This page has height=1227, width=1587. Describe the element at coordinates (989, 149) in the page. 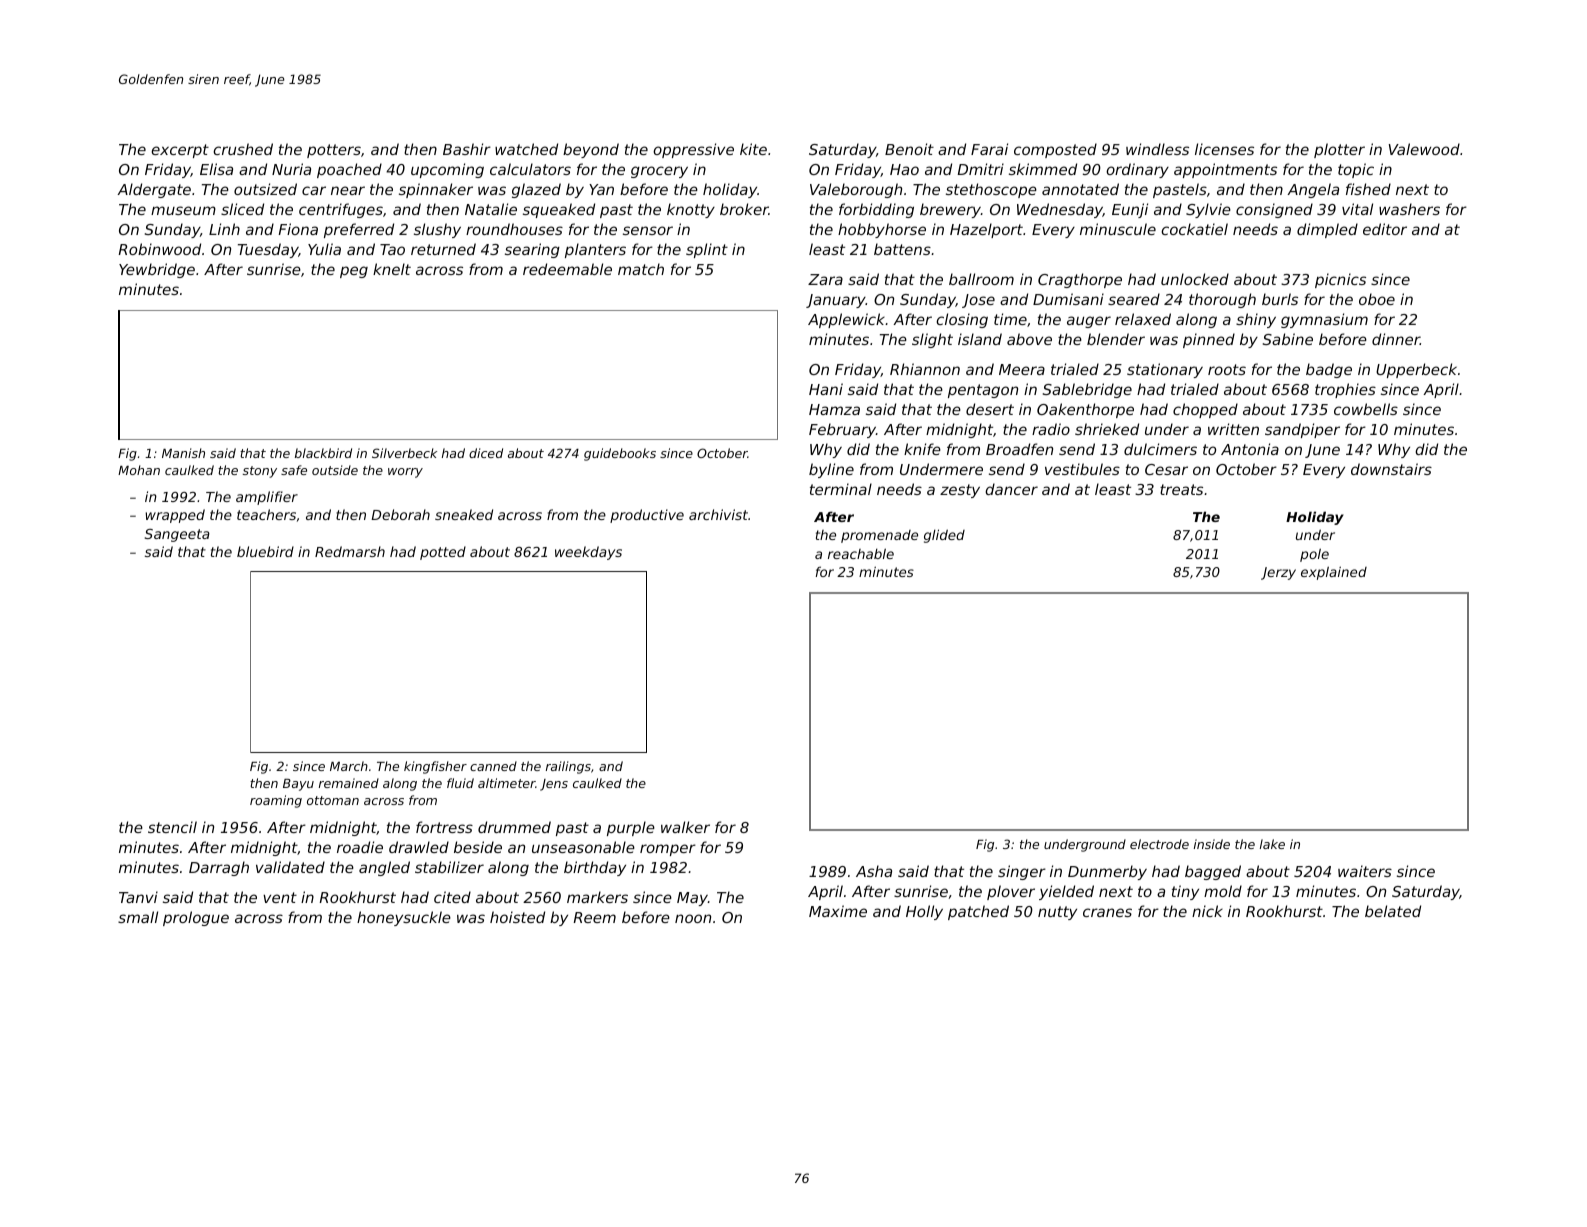

I see `Farai` at that location.
